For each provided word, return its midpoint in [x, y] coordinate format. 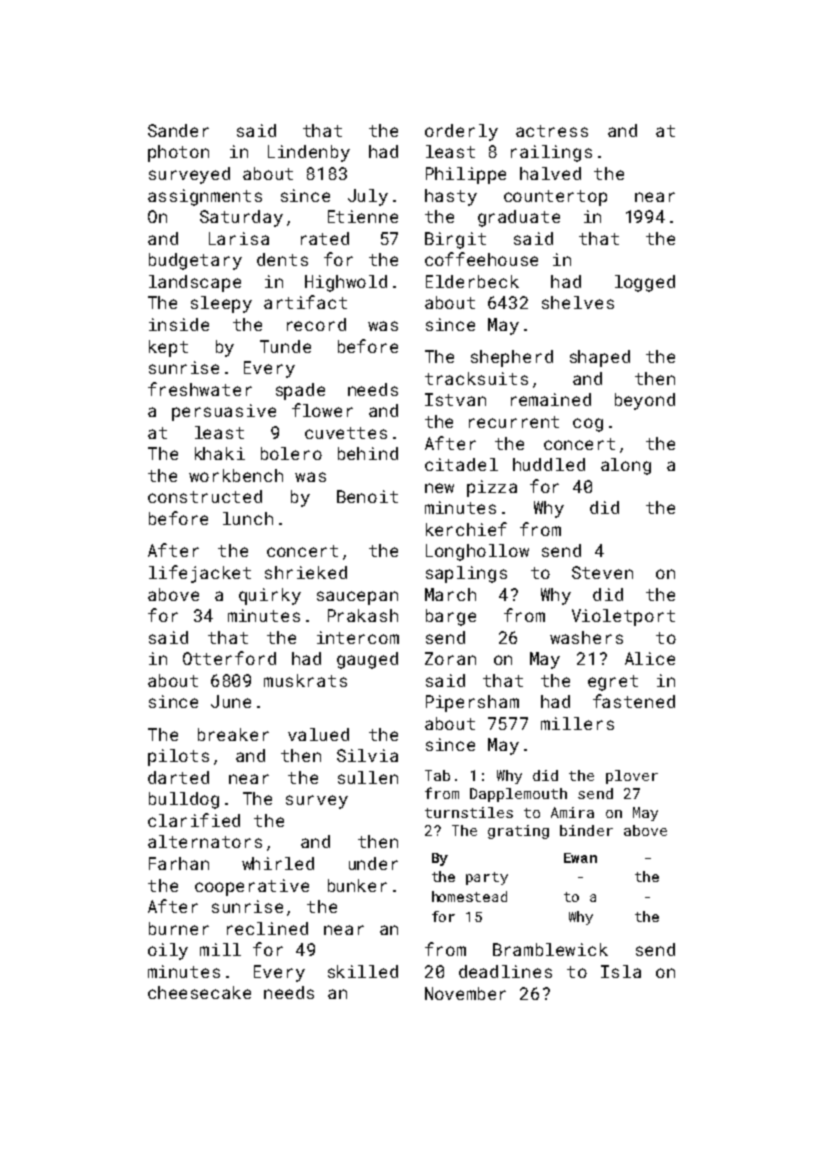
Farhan [179, 863]
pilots [178, 757]
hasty [451, 197]
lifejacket [200, 574]
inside [179, 324]
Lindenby [309, 153]
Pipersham [472, 703]
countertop [555, 198]
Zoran [450, 658]
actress [552, 131]
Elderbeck [472, 281]
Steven [602, 572]
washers [586, 637]
